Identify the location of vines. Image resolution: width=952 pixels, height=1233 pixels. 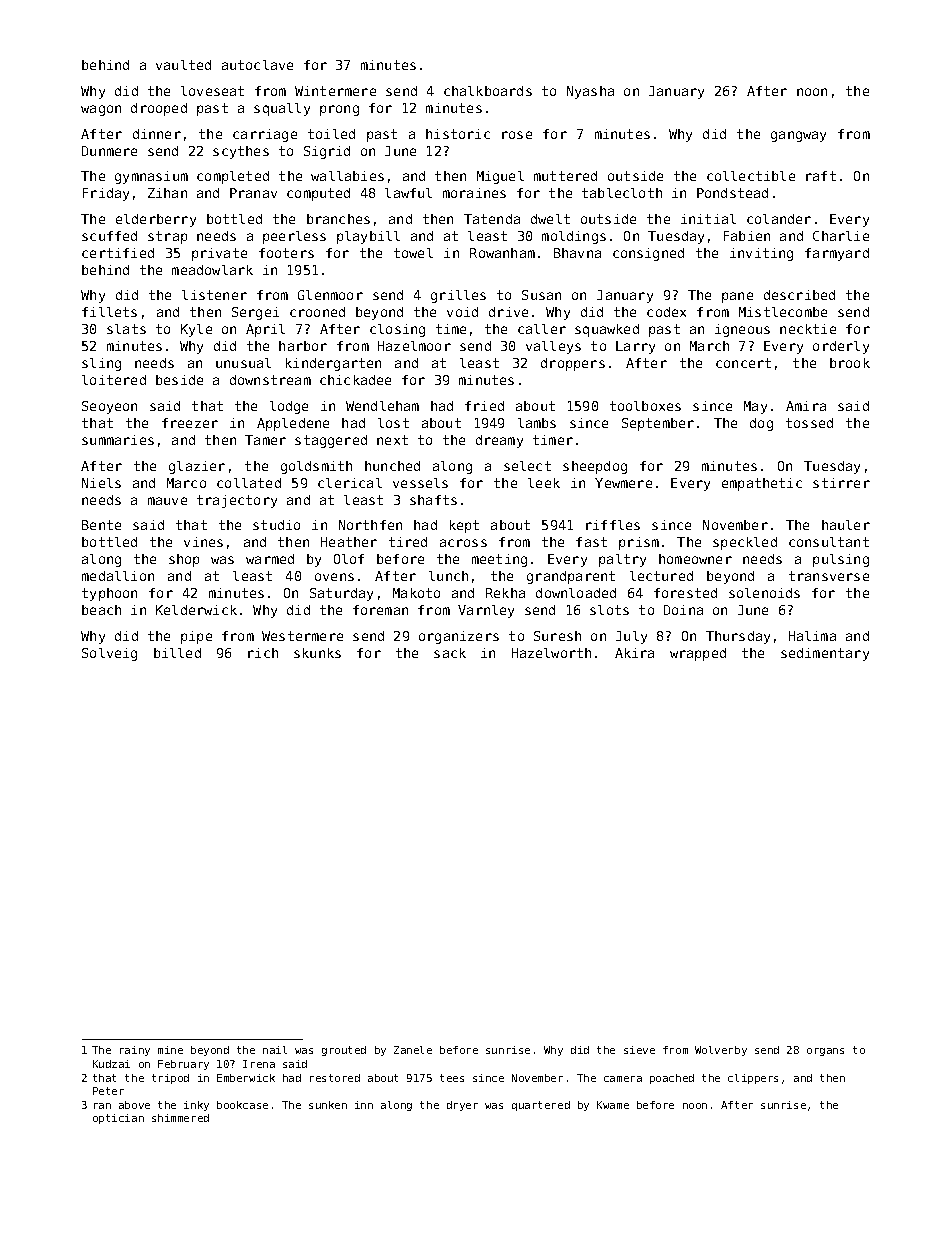
(203, 542).
